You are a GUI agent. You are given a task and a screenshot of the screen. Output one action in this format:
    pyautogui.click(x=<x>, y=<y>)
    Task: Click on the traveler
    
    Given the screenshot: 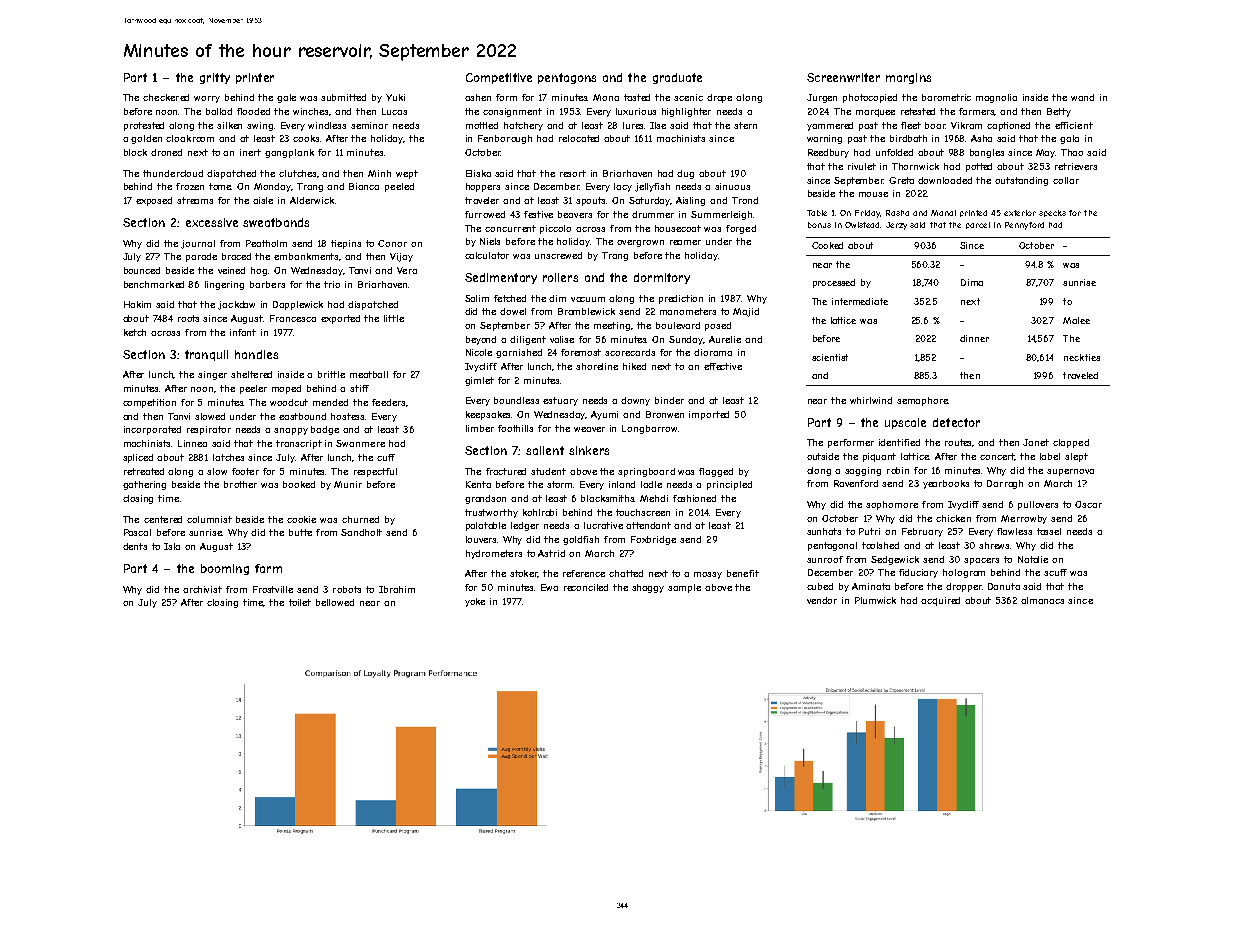 What is the action you would take?
    pyautogui.click(x=482, y=200)
